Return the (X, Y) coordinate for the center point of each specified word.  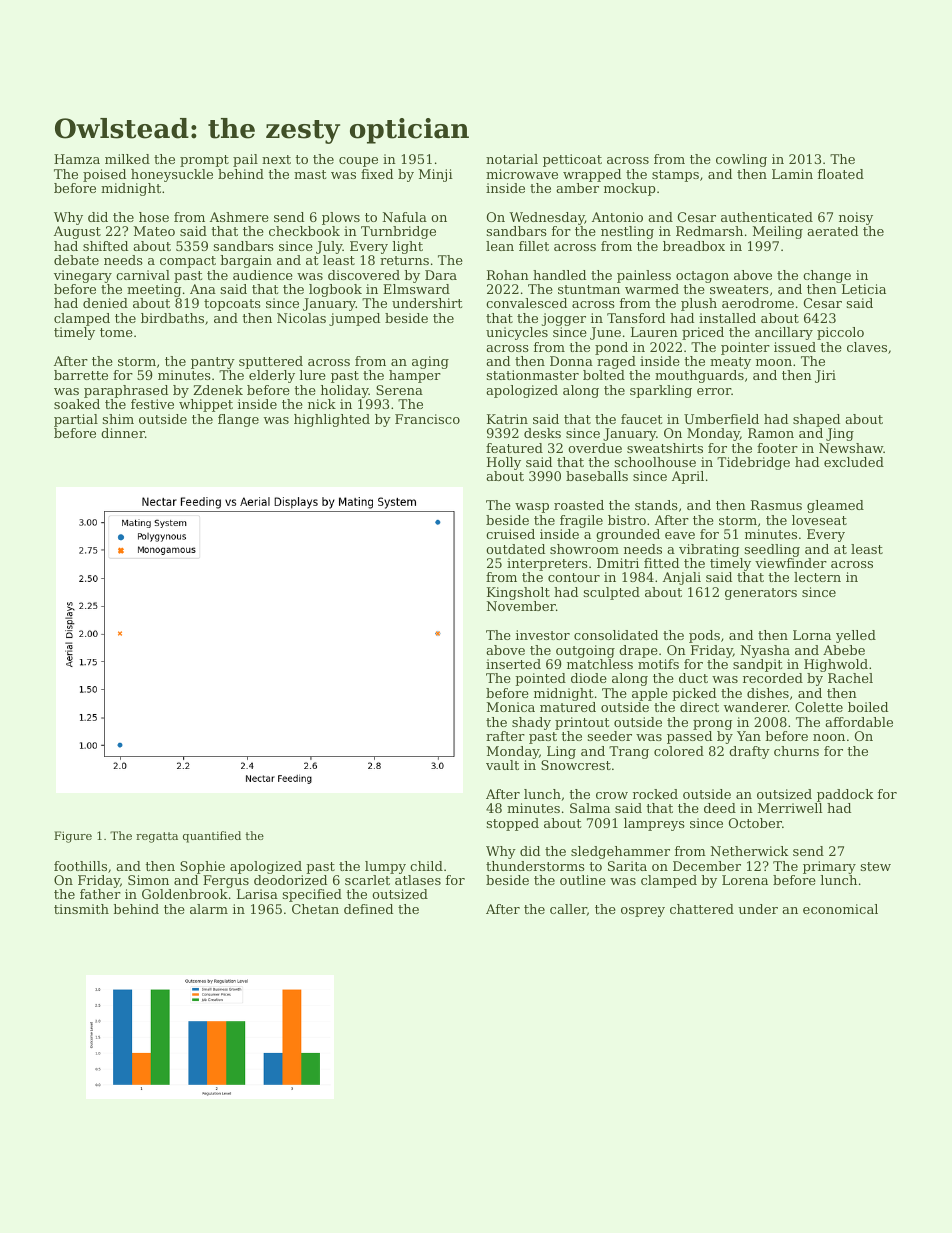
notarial (512, 159)
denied (105, 303)
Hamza (77, 159)
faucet (642, 419)
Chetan (315, 909)
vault (502, 765)
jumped (354, 319)
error (714, 391)
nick (322, 404)
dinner (123, 433)
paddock (845, 795)
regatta (157, 837)
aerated (832, 231)
